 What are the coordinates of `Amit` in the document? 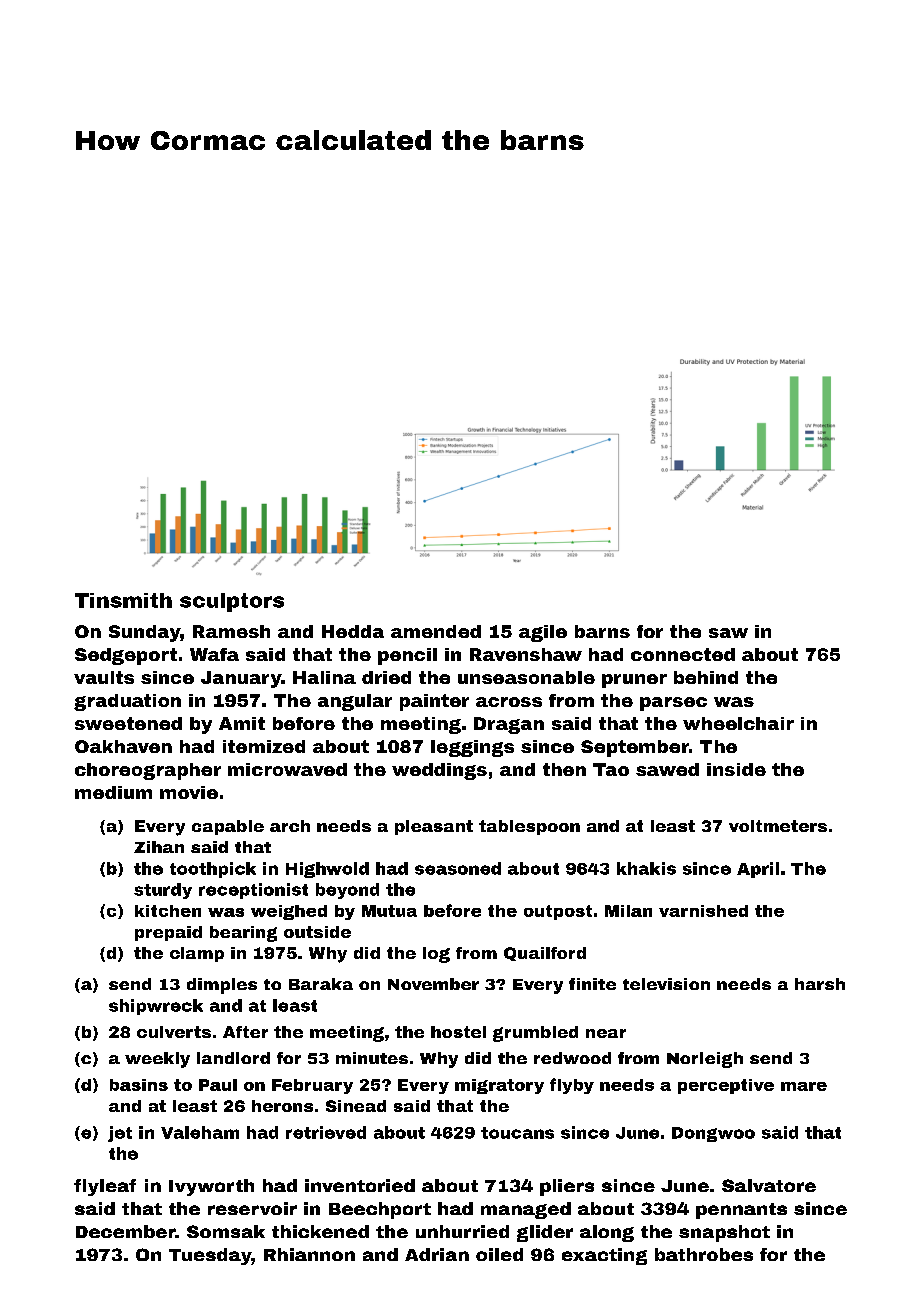 It's located at (242, 723).
